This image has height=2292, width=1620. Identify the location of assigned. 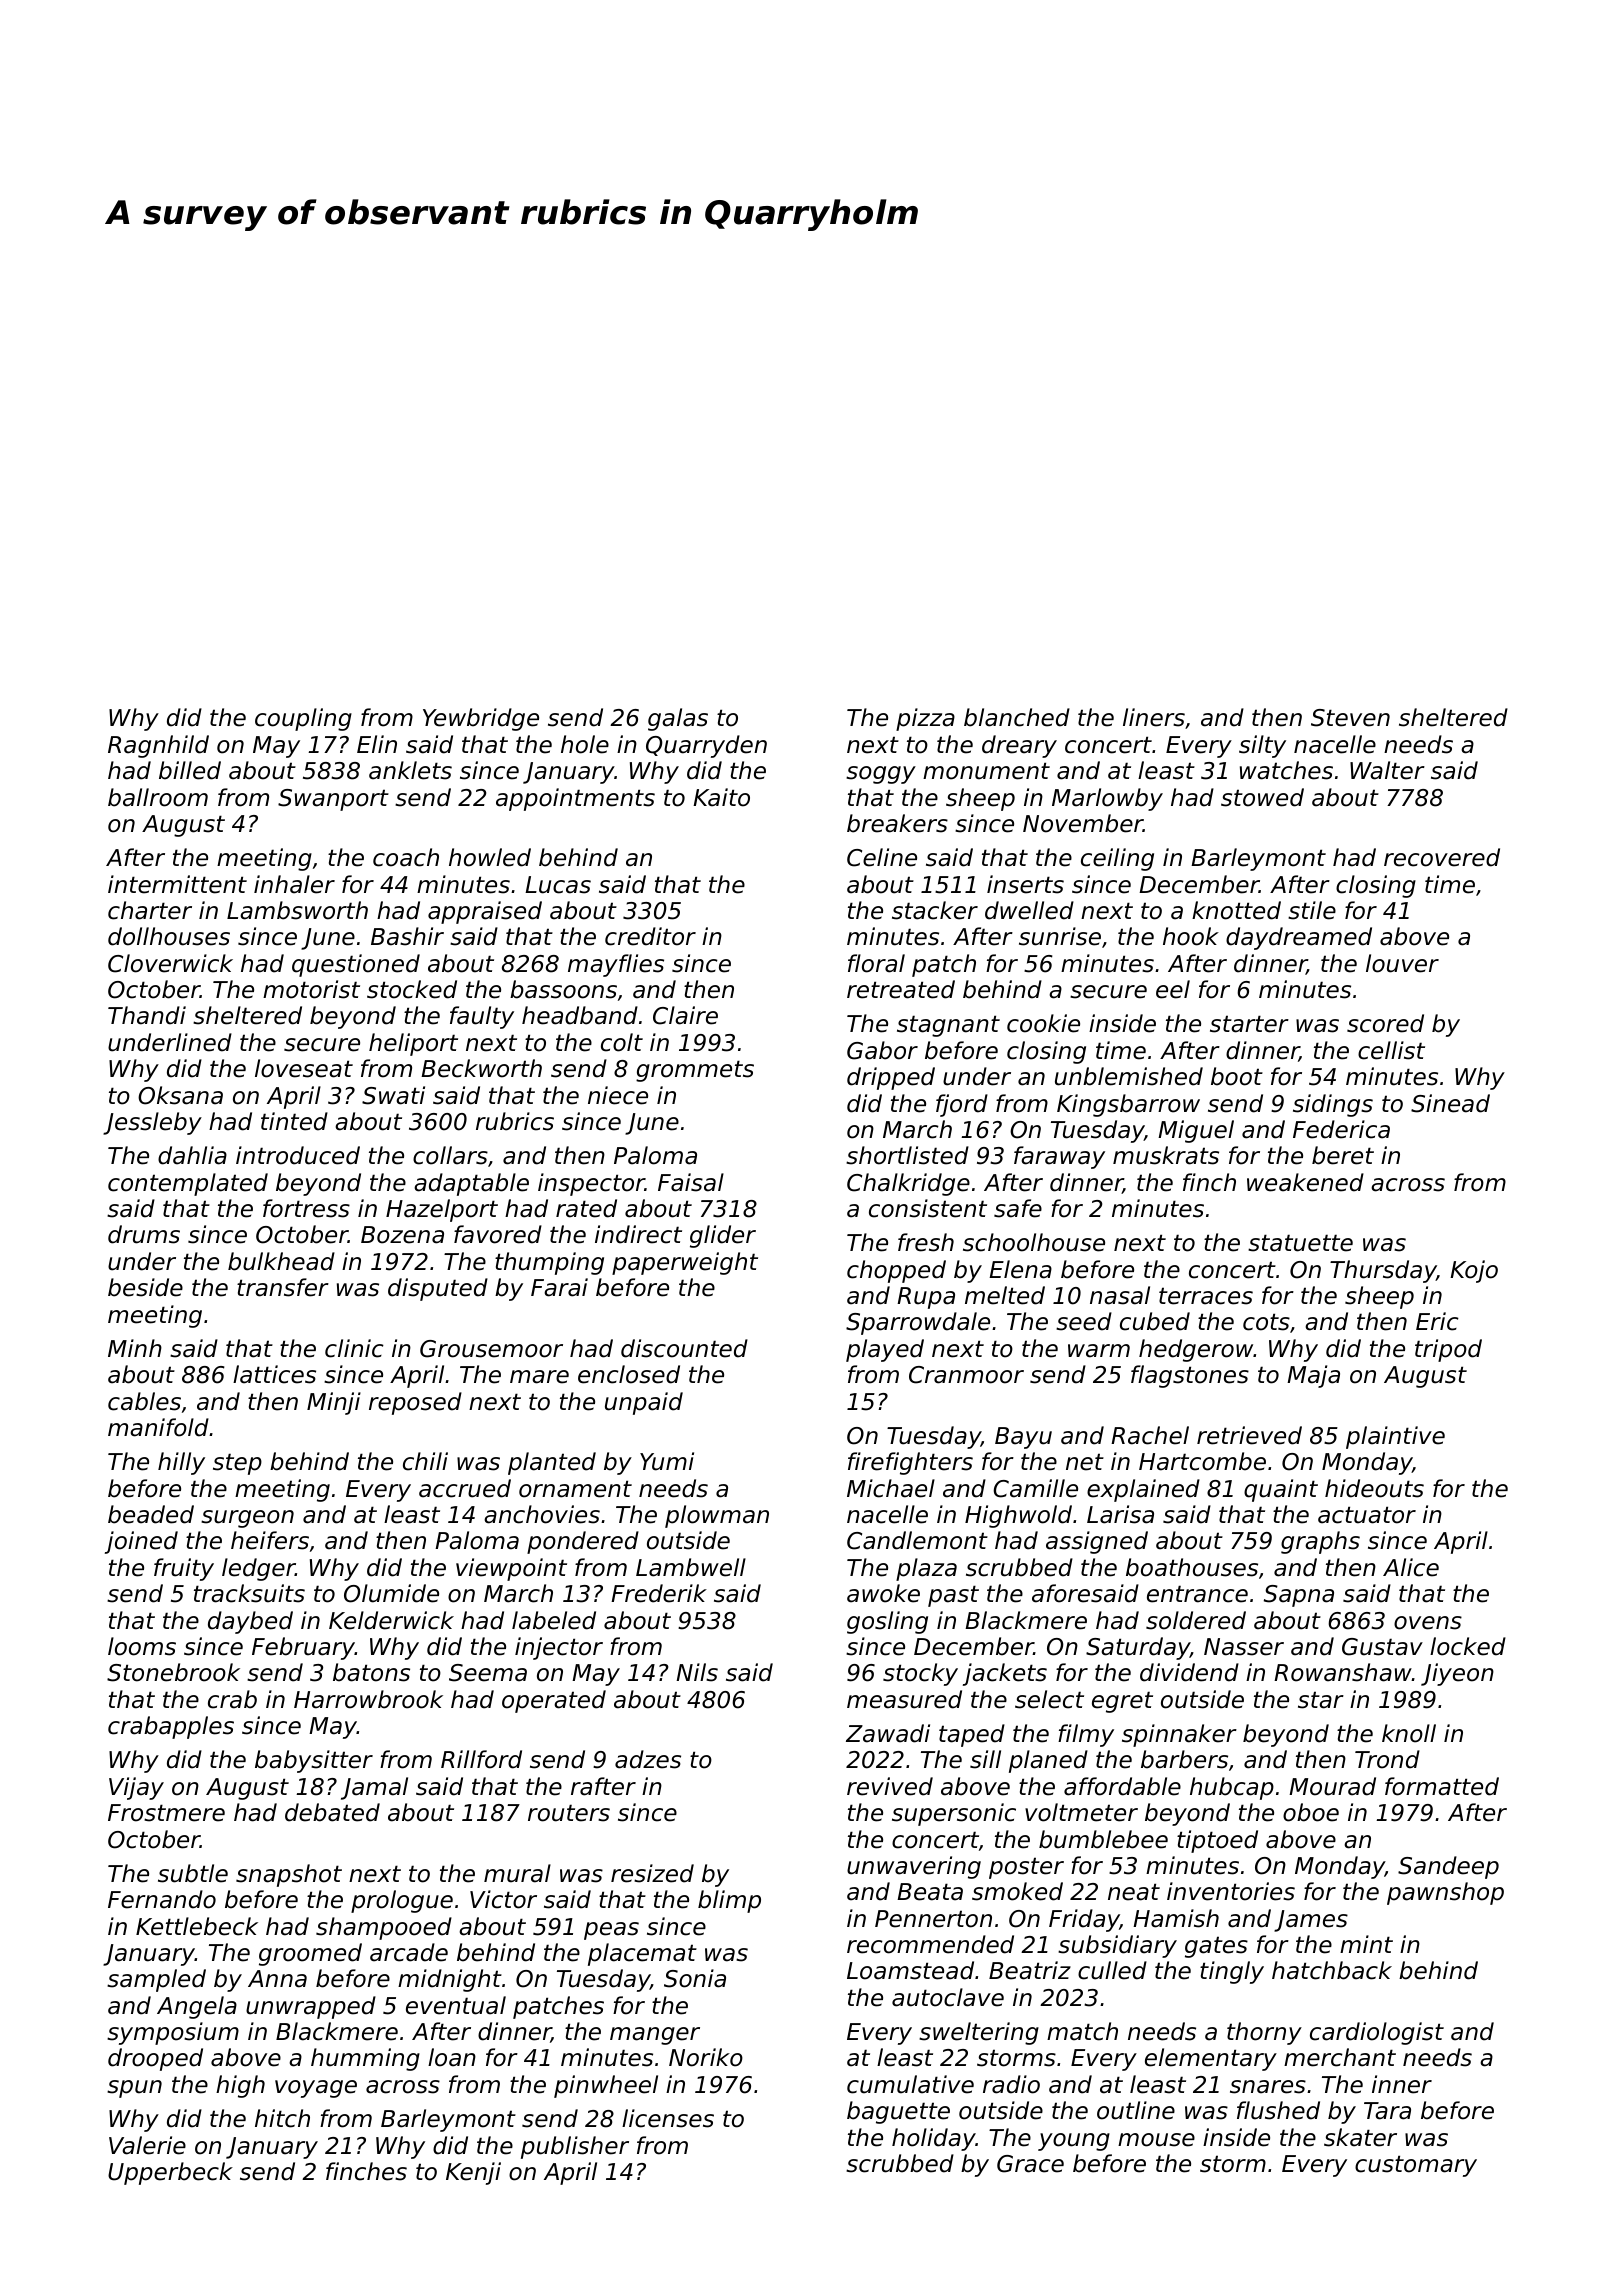
(1097, 1542).
